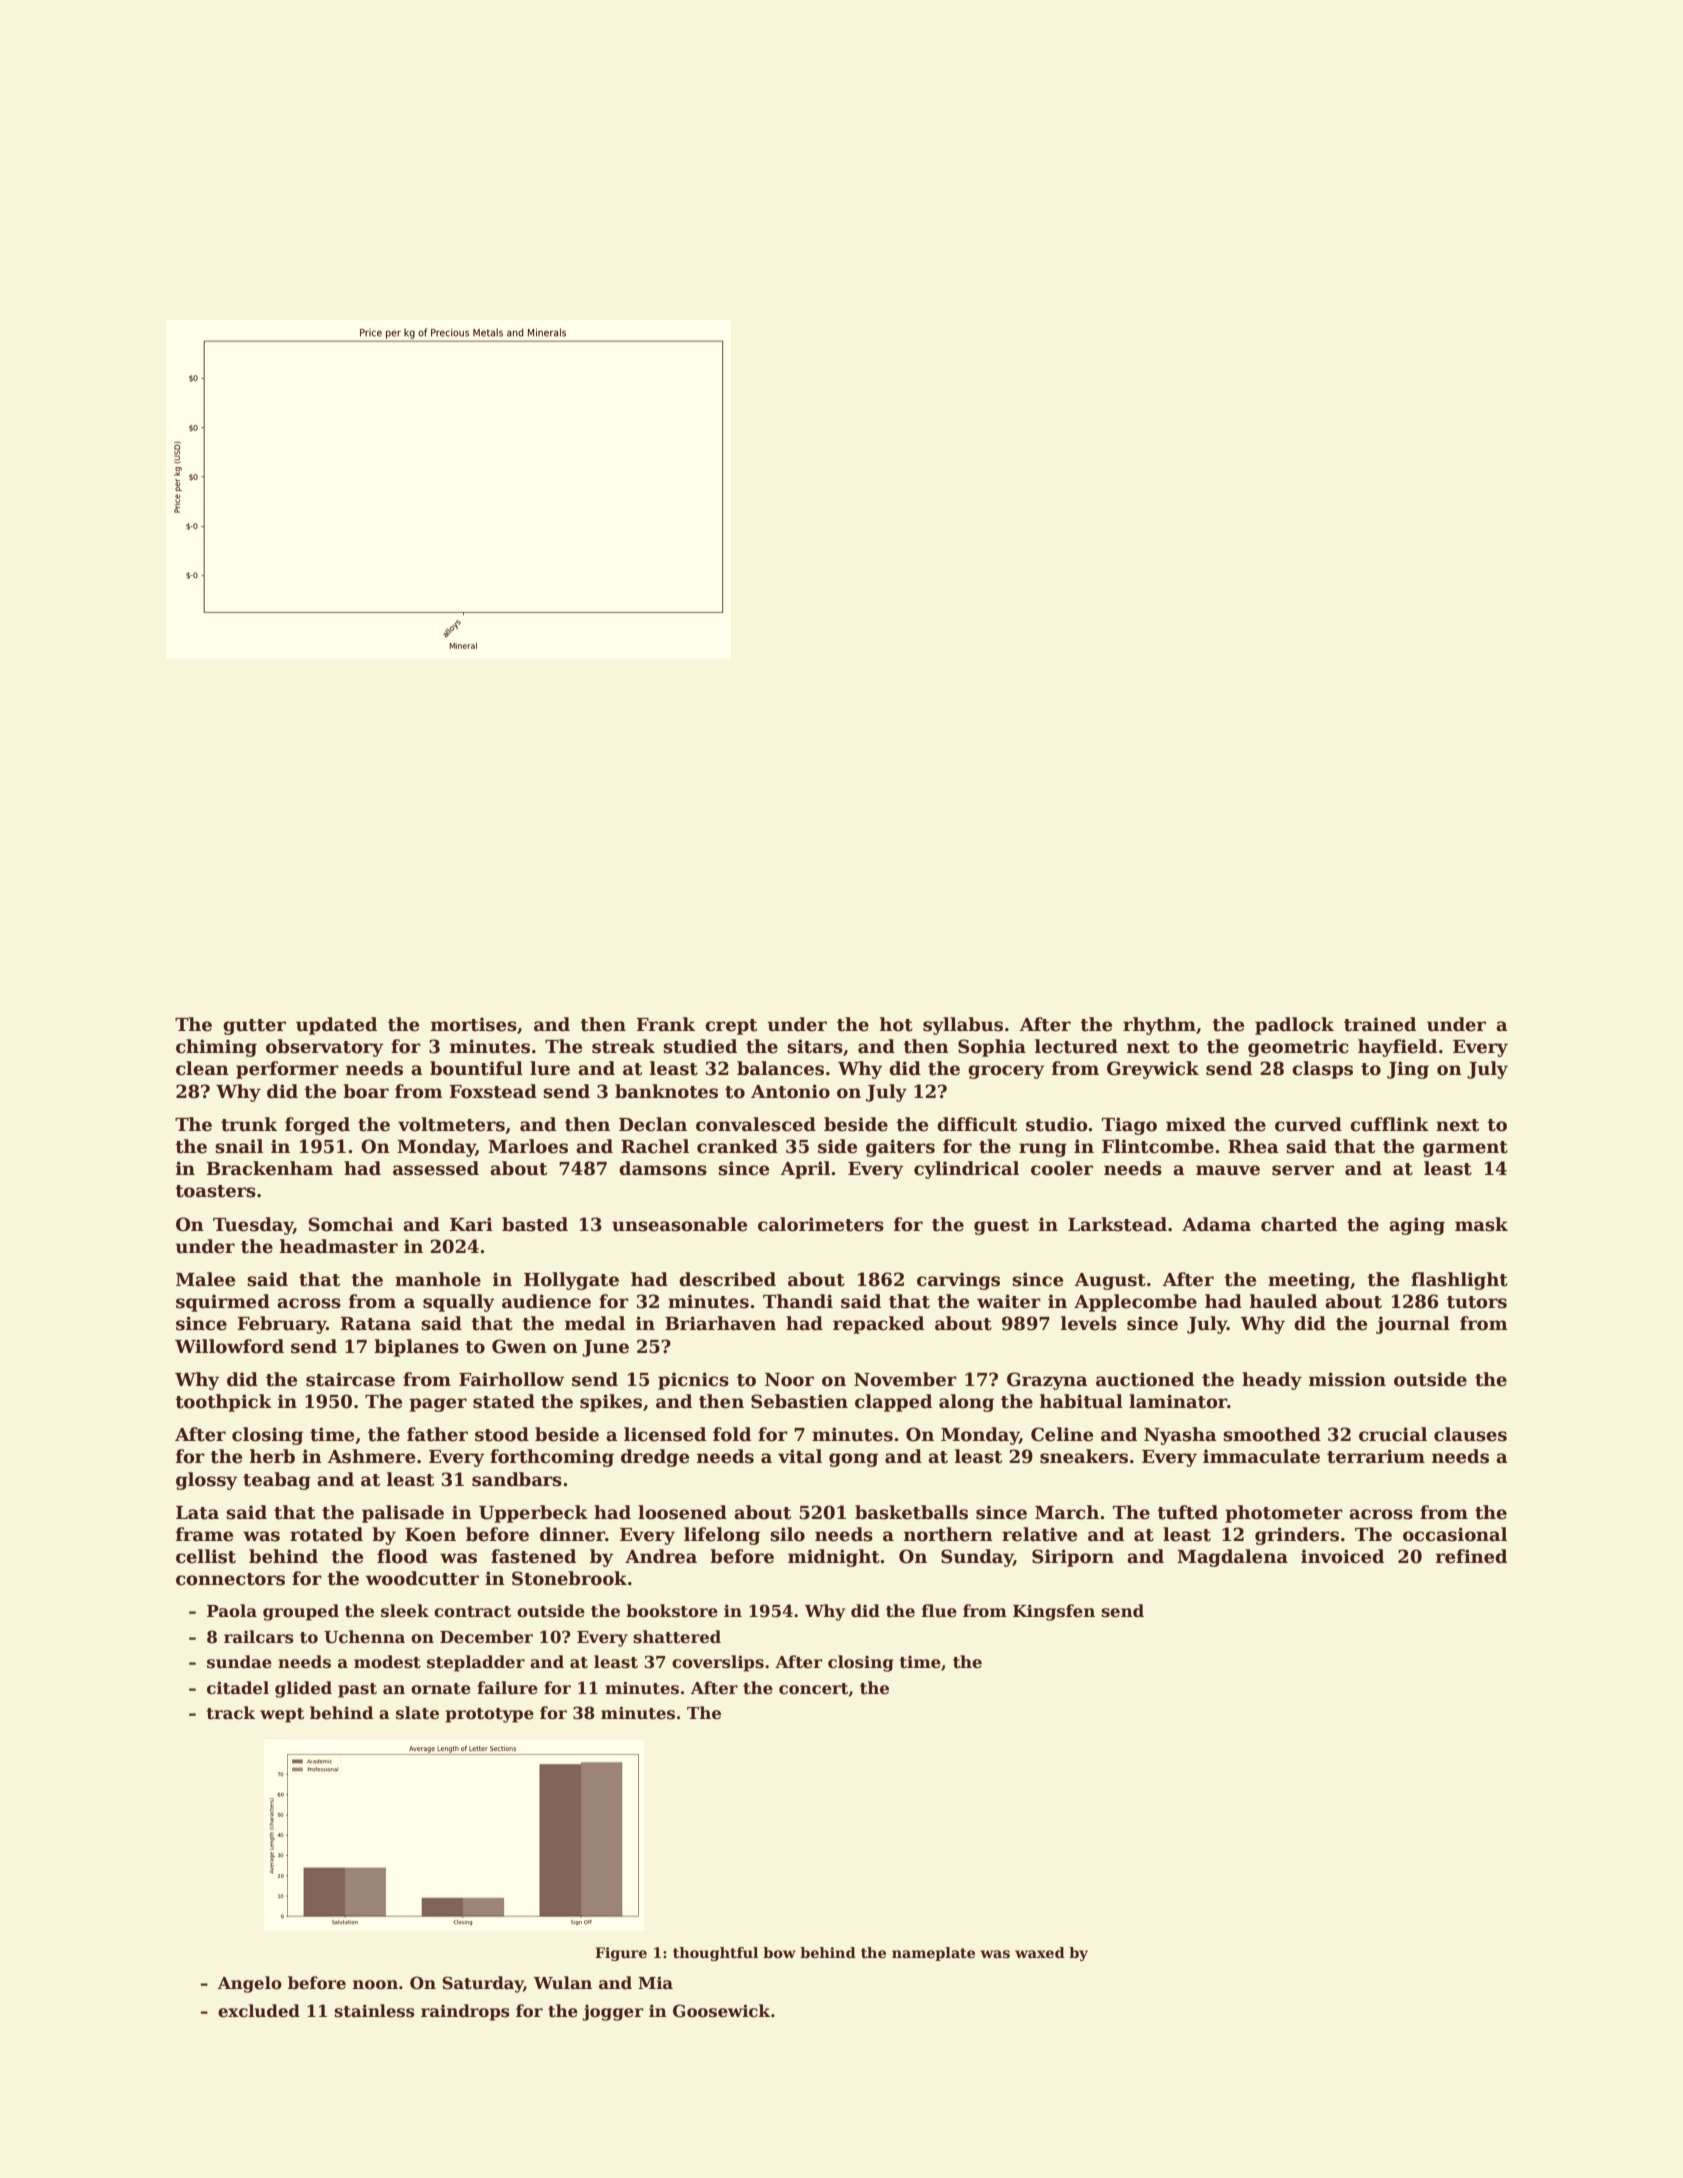 The height and width of the screenshot is (2178, 1683). I want to click on rhythm, so click(1159, 1026).
